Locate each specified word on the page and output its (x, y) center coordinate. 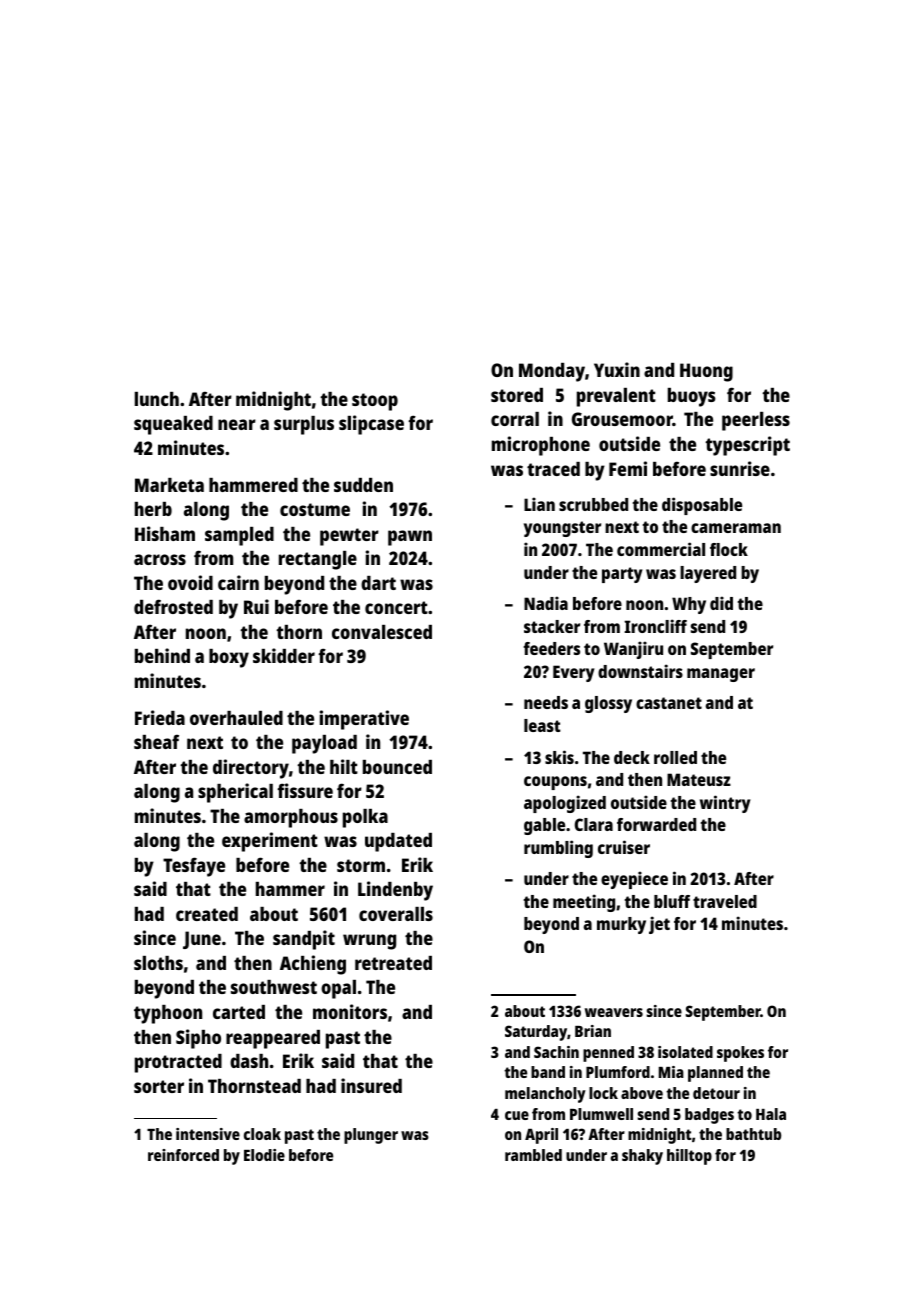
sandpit (304, 940)
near (237, 424)
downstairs (640, 671)
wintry (725, 804)
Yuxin (617, 369)
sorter (159, 1086)
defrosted (173, 606)
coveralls (396, 914)
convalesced (382, 632)
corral (515, 419)
